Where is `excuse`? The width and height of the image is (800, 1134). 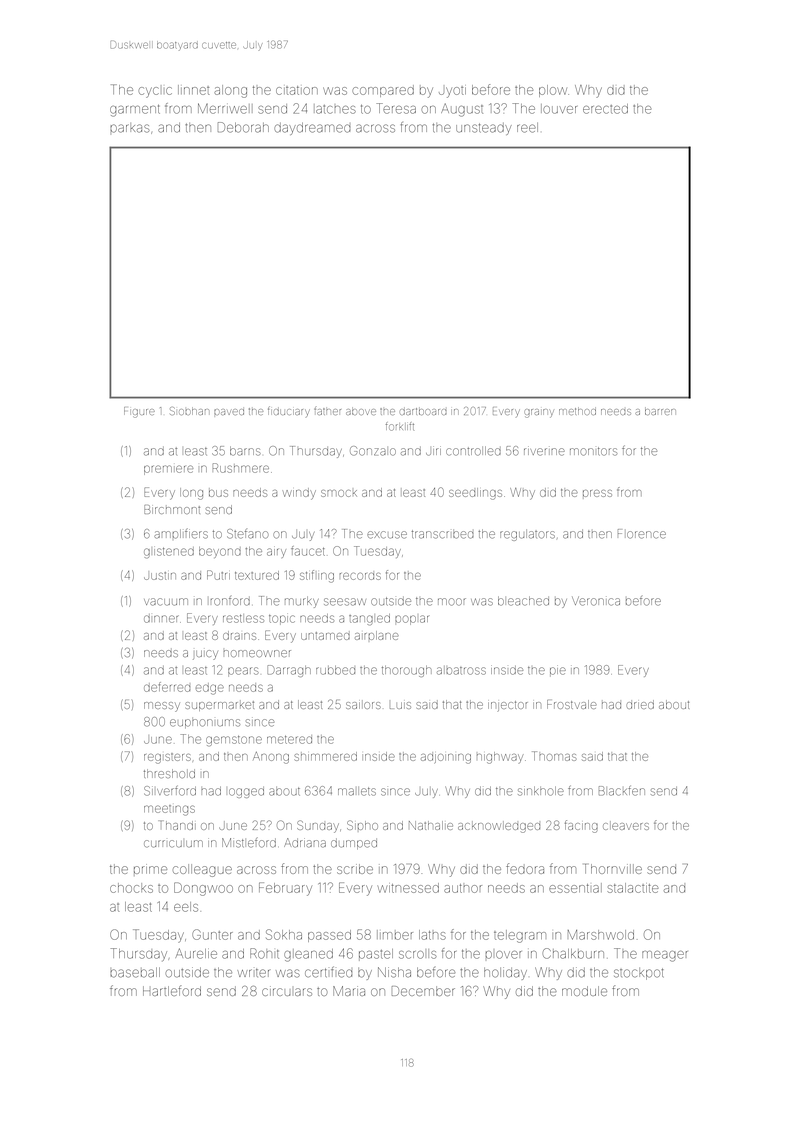
excuse is located at coordinates (387, 535).
